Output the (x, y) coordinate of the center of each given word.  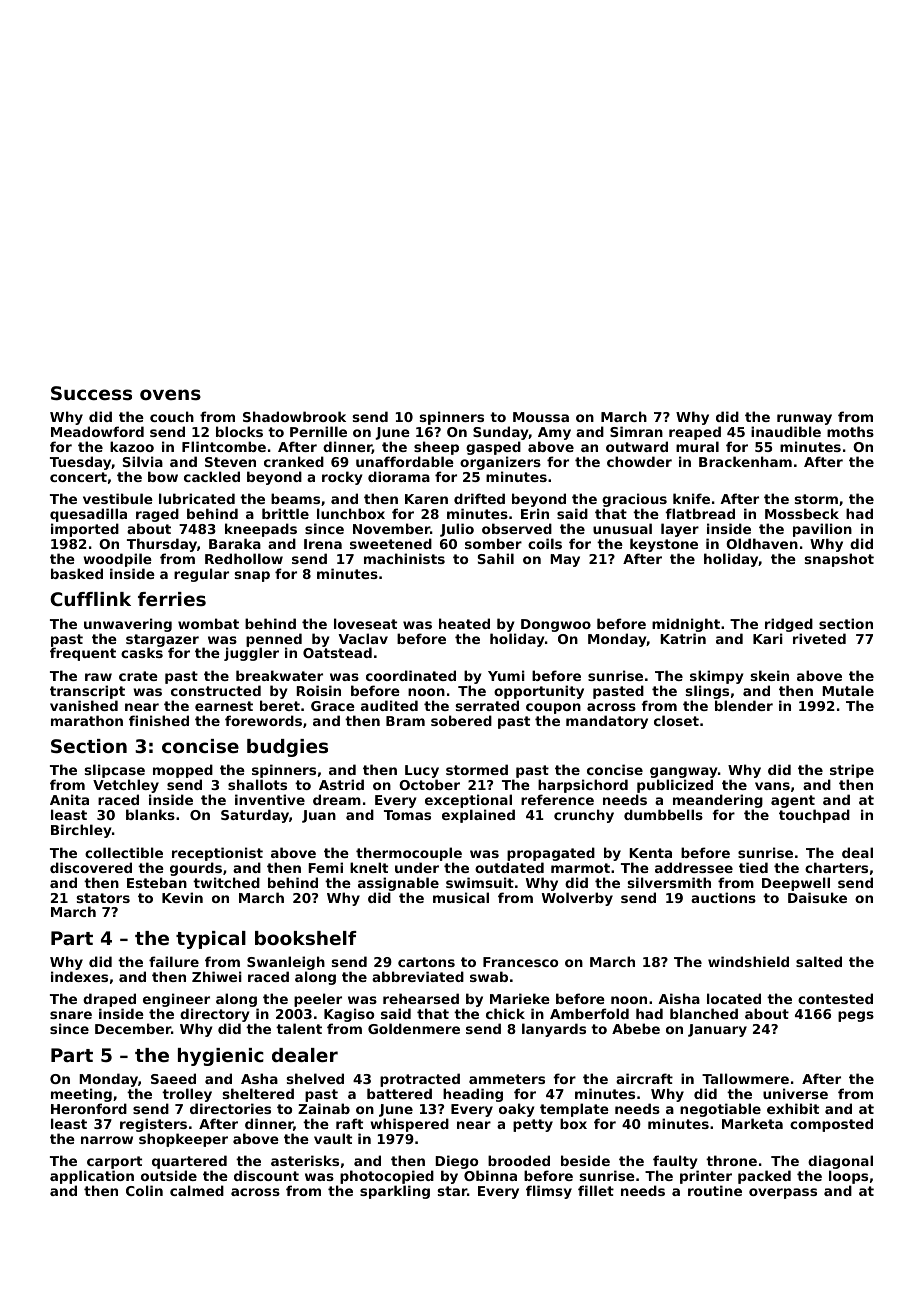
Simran (636, 431)
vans (772, 786)
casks (142, 653)
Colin (144, 1190)
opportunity (539, 692)
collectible (124, 852)
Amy (554, 433)
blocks (239, 431)
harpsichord (583, 787)
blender (744, 705)
